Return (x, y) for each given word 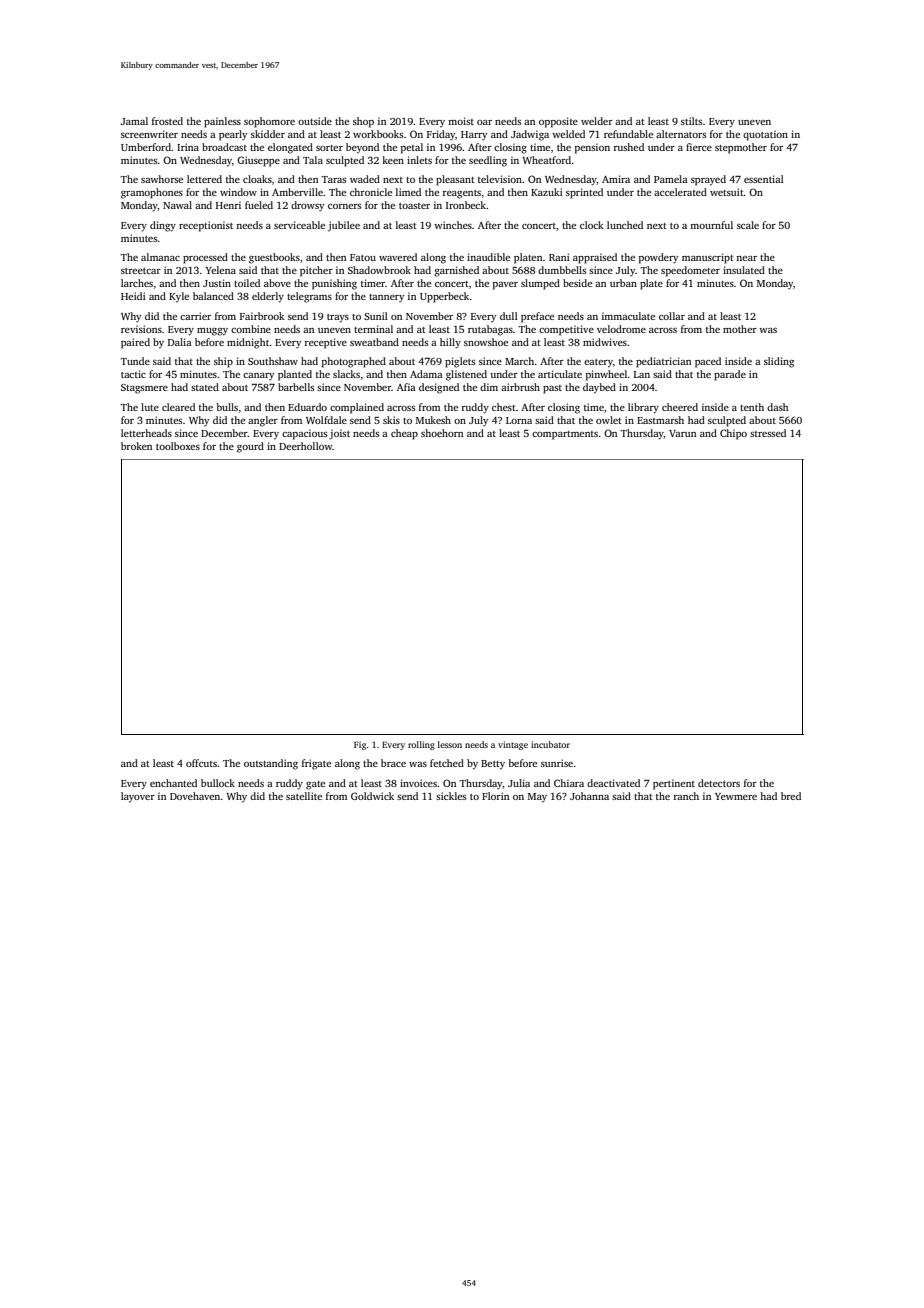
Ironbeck (466, 205)
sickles (451, 796)
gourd (250, 447)
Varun (682, 433)
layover (138, 797)
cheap (404, 434)
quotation (765, 135)
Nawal (177, 205)
